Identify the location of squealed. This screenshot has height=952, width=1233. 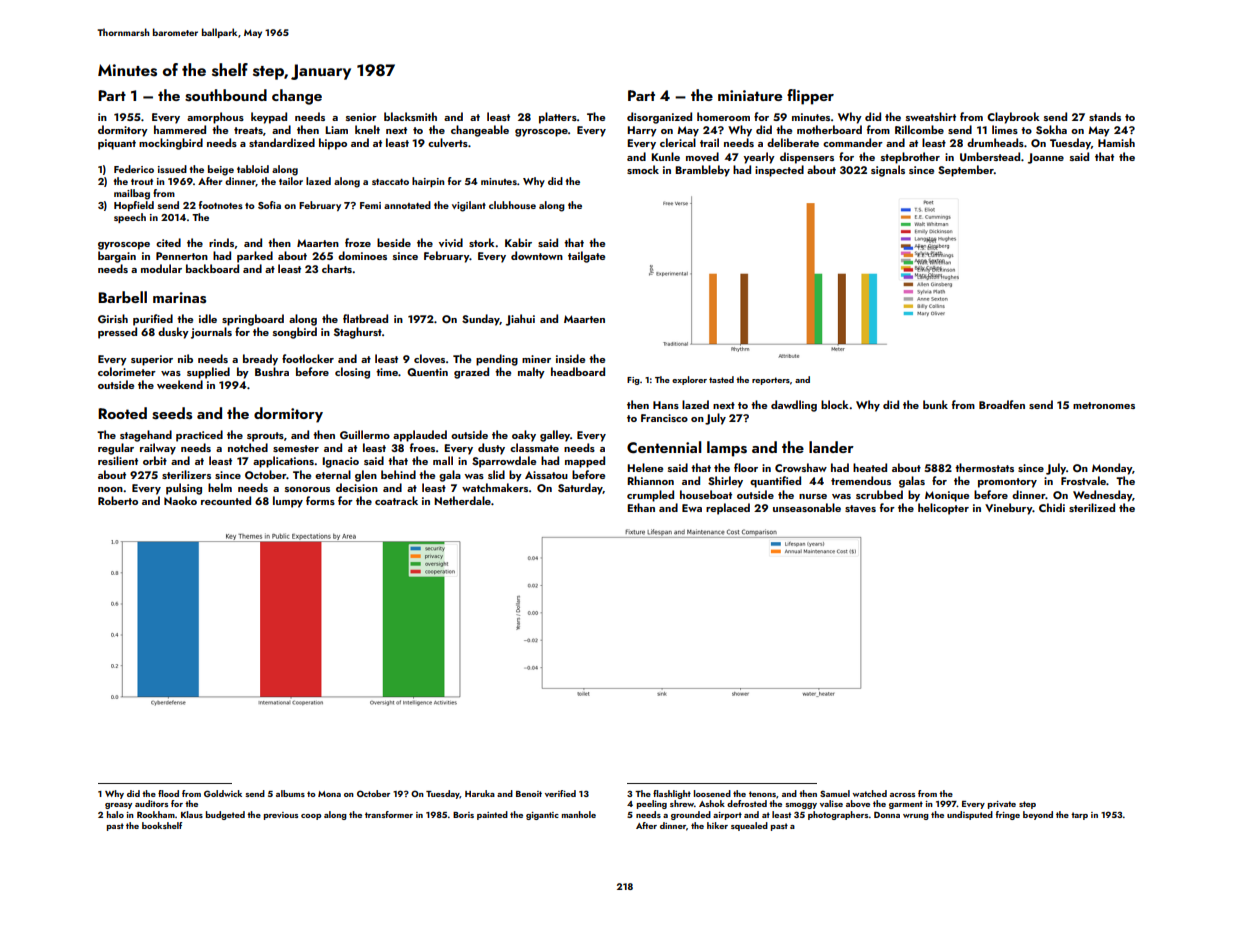
(749, 826).
